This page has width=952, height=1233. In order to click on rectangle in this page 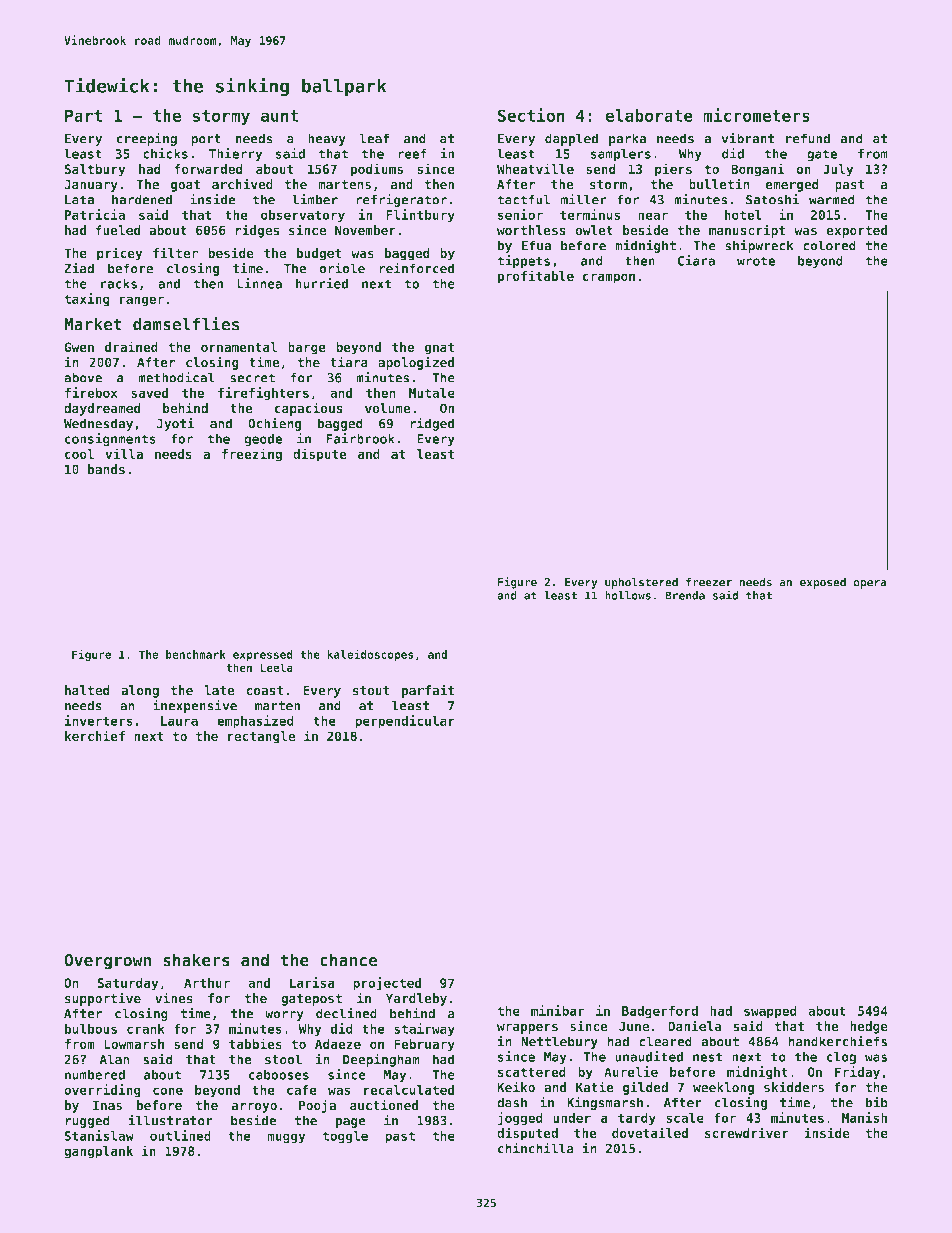, I will do `click(261, 737)`.
